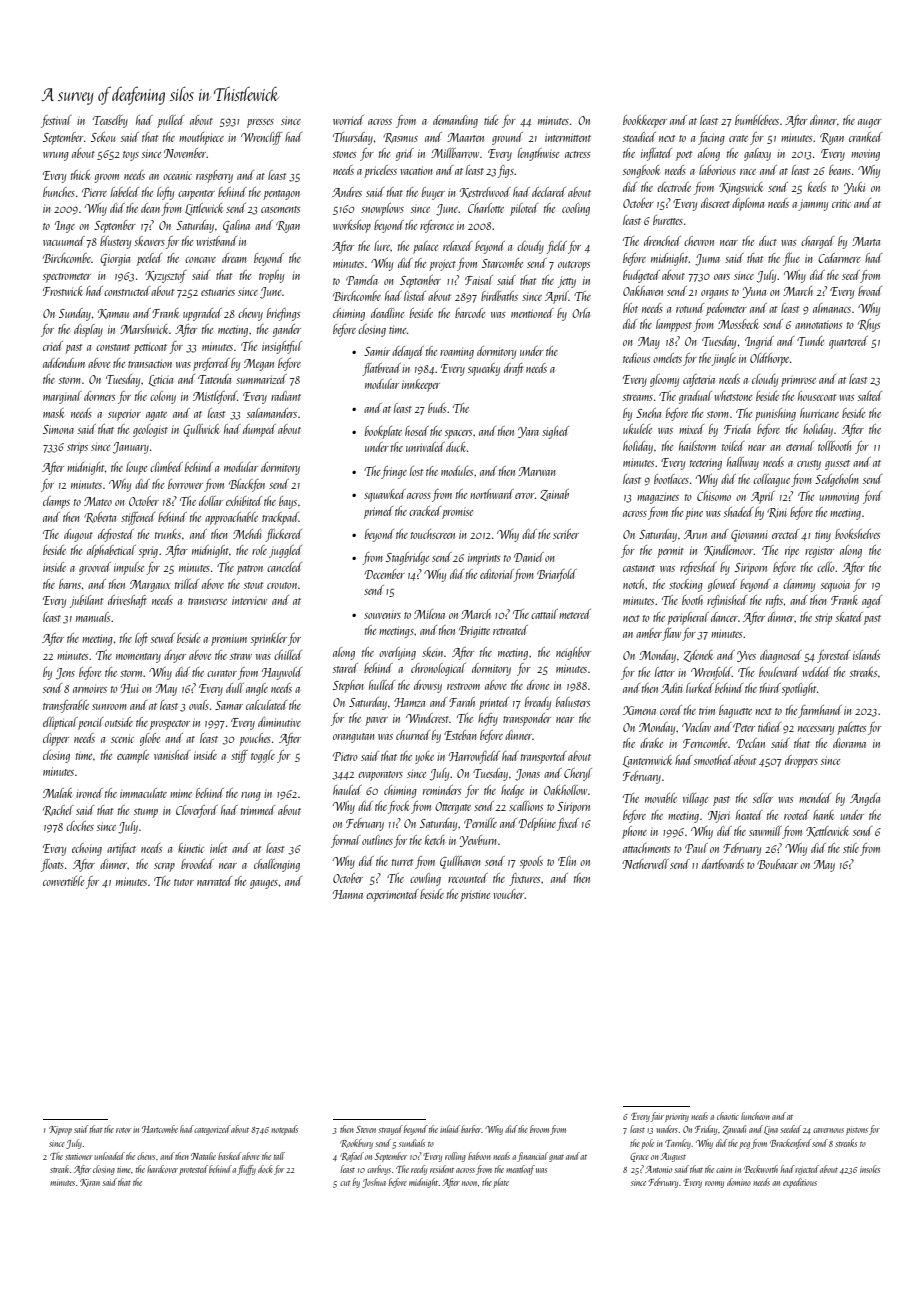 Image resolution: width=924 pixels, height=1308 pixels. What do you see at coordinates (417, 431) in the image?
I see `hosed` at bounding box center [417, 431].
